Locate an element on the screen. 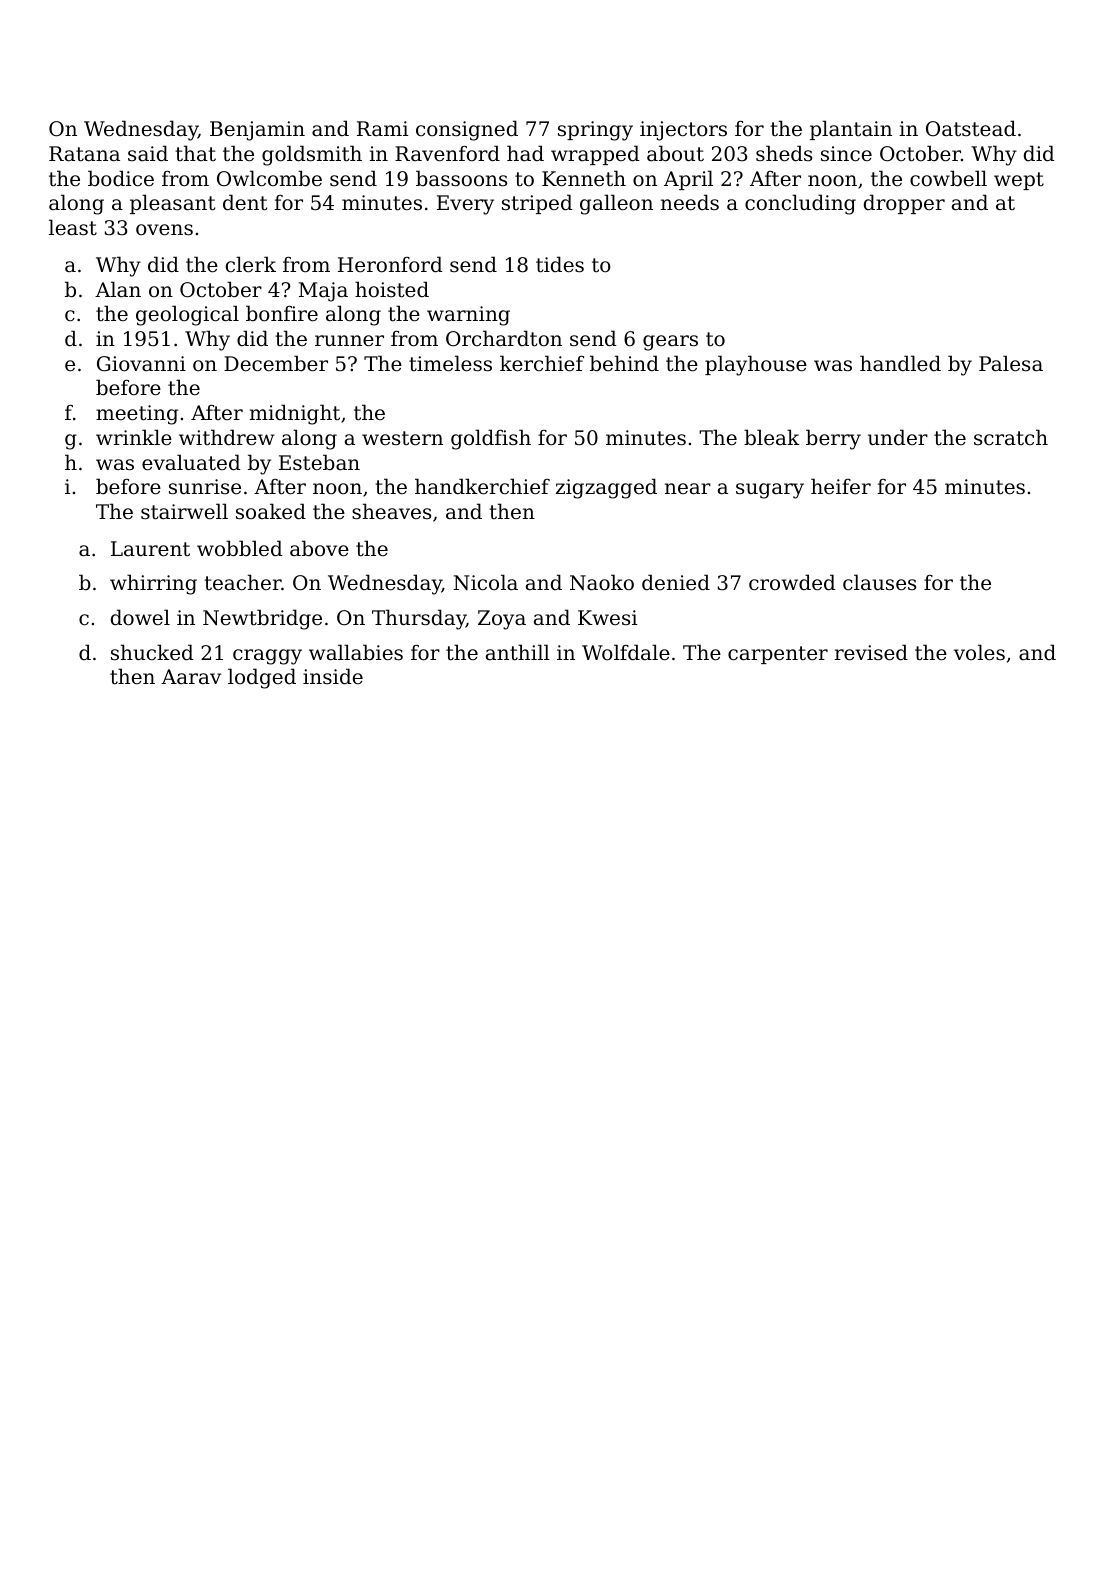  Oatstead is located at coordinates (971, 128).
